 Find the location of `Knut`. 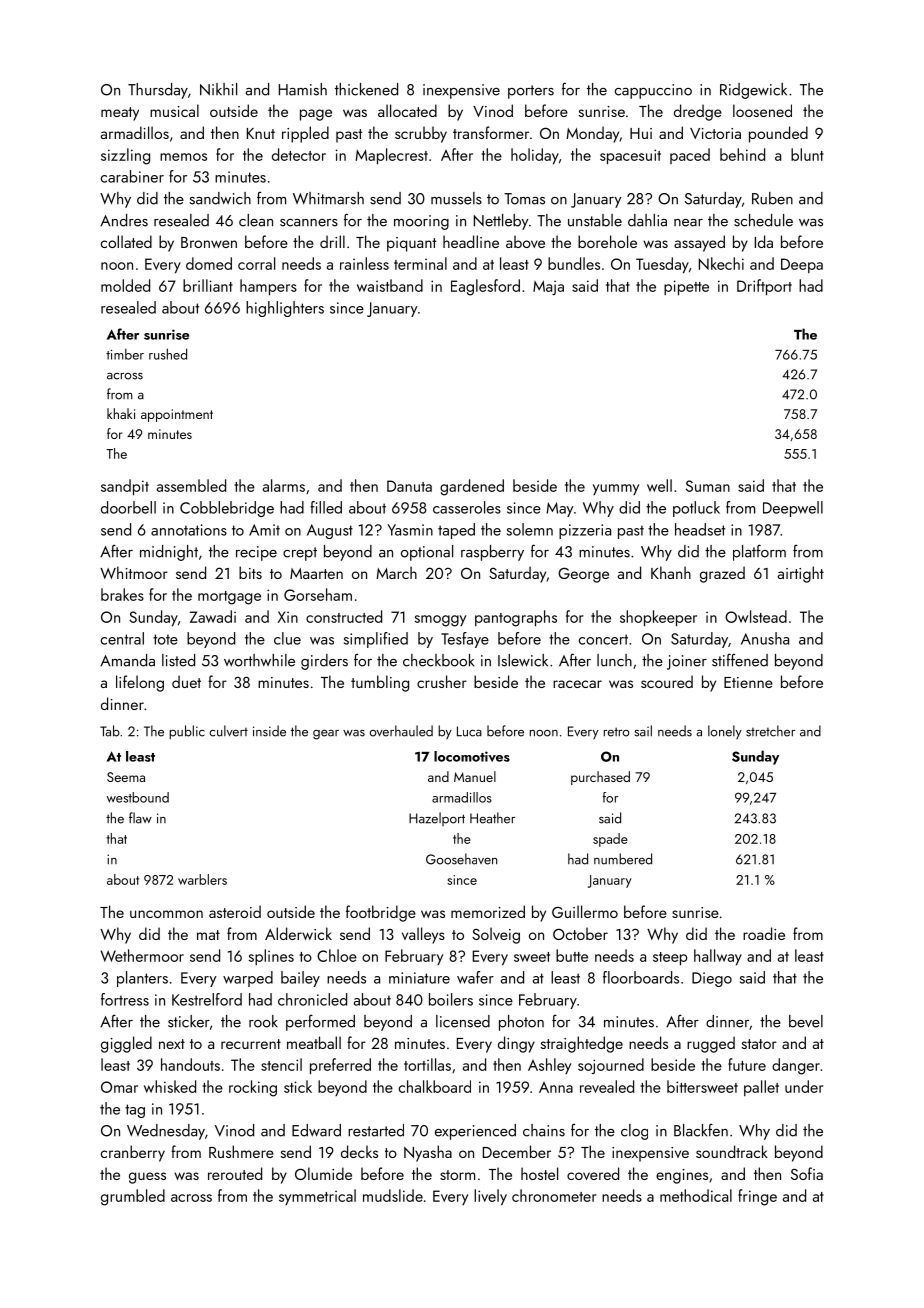

Knut is located at coordinates (261, 133).
